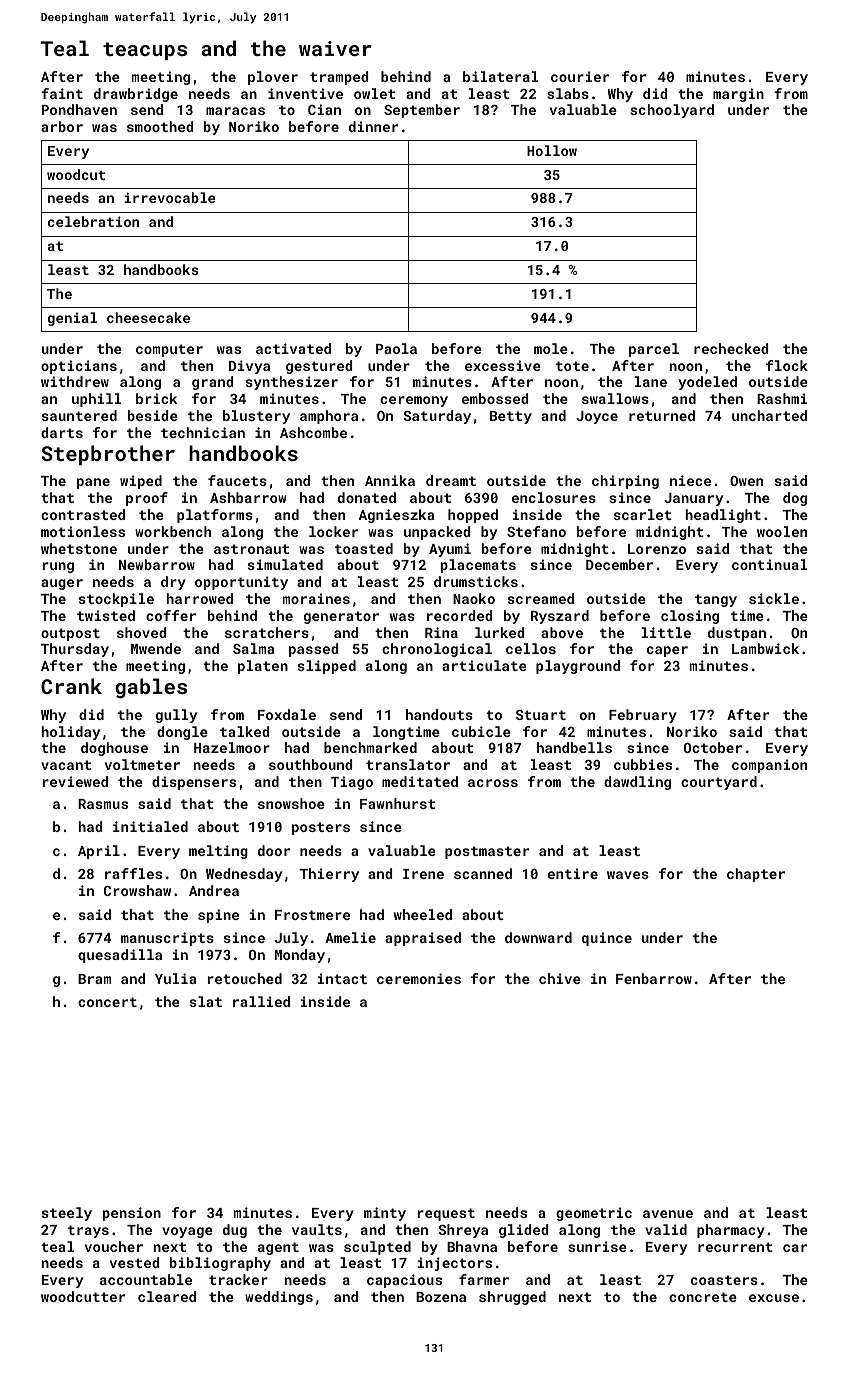  What do you see at coordinates (738, 95) in the screenshot?
I see `margin` at bounding box center [738, 95].
